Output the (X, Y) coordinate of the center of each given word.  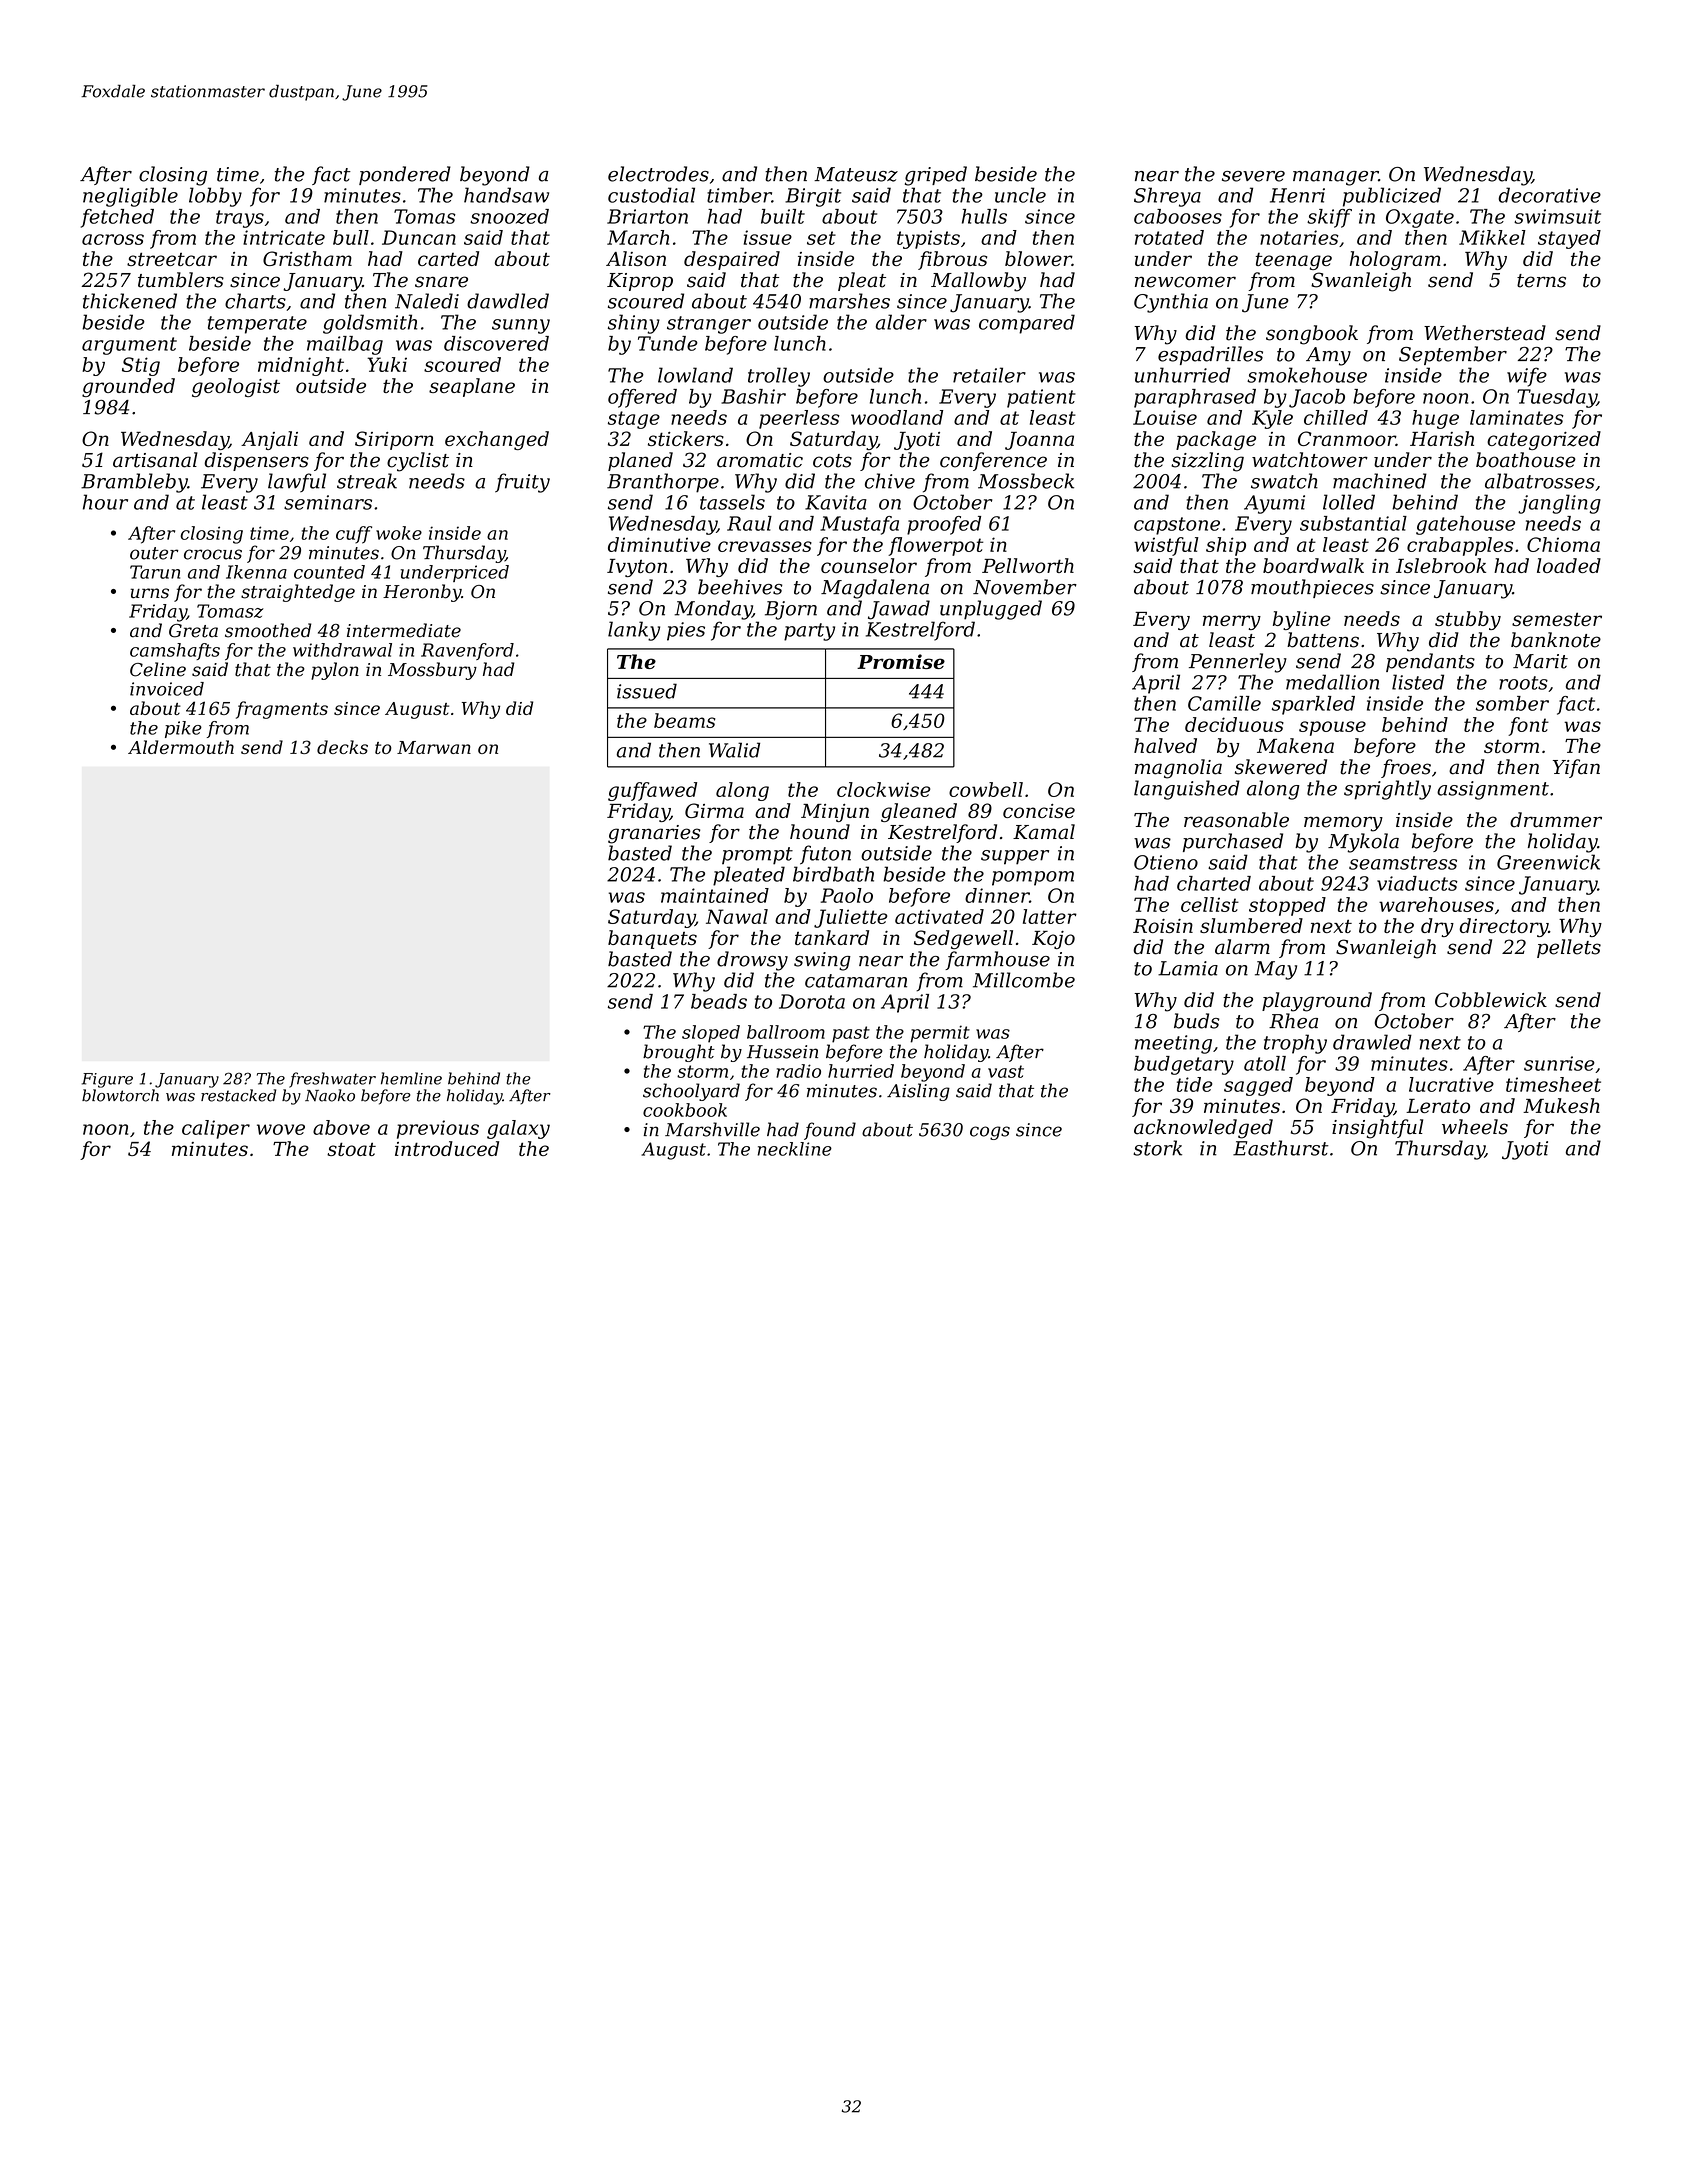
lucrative (1451, 1084)
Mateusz (856, 174)
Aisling (918, 1092)
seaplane (472, 387)
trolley (779, 377)
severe (1253, 176)
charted (1214, 883)
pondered (405, 175)
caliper (216, 1129)
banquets (652, 939)
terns (1541, 281)
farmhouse (997, 960)
